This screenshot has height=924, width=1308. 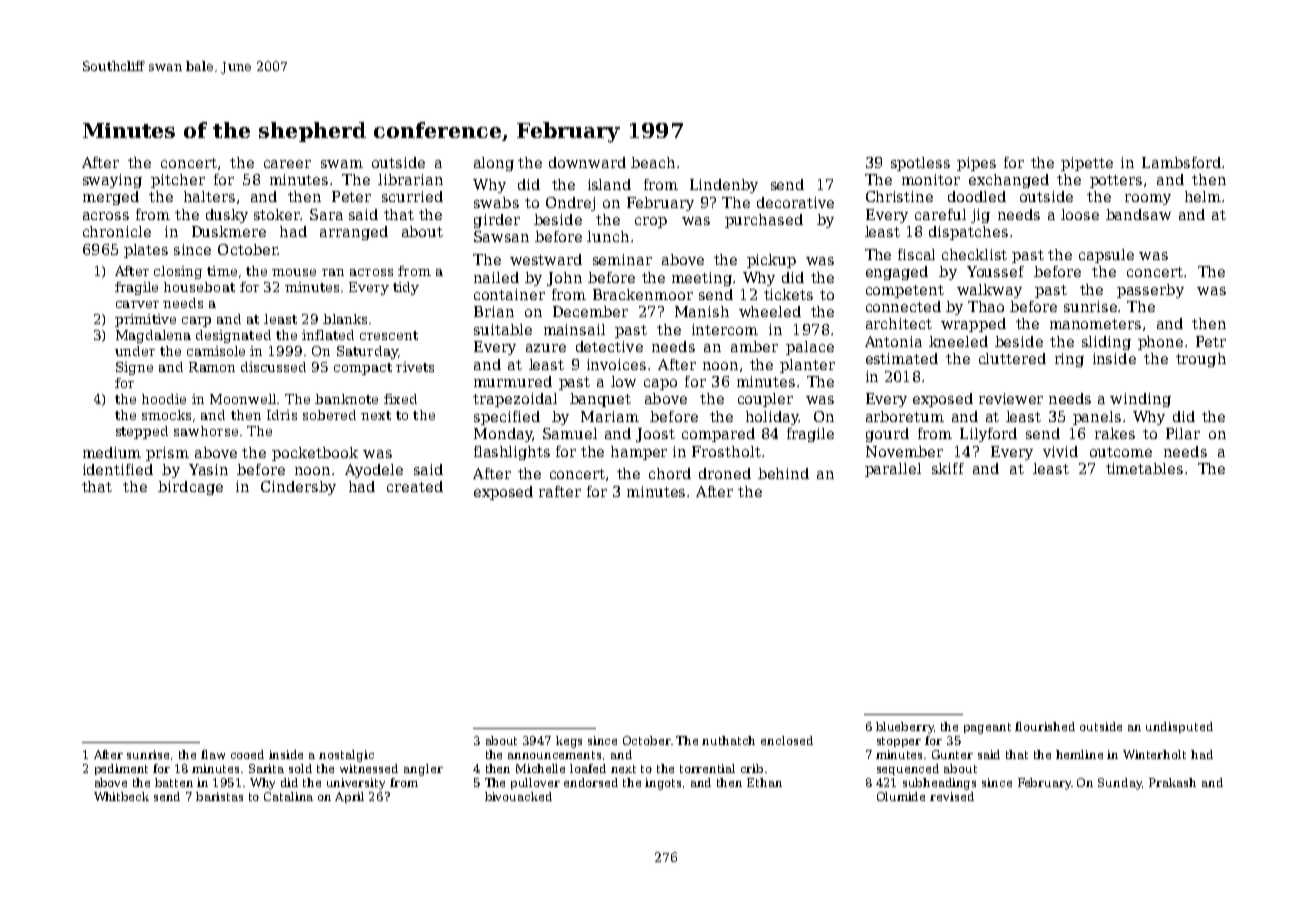 What do you see at coordinates (349, 797) in the screenshot?
I see `April` at bounding box center [349, 797].
